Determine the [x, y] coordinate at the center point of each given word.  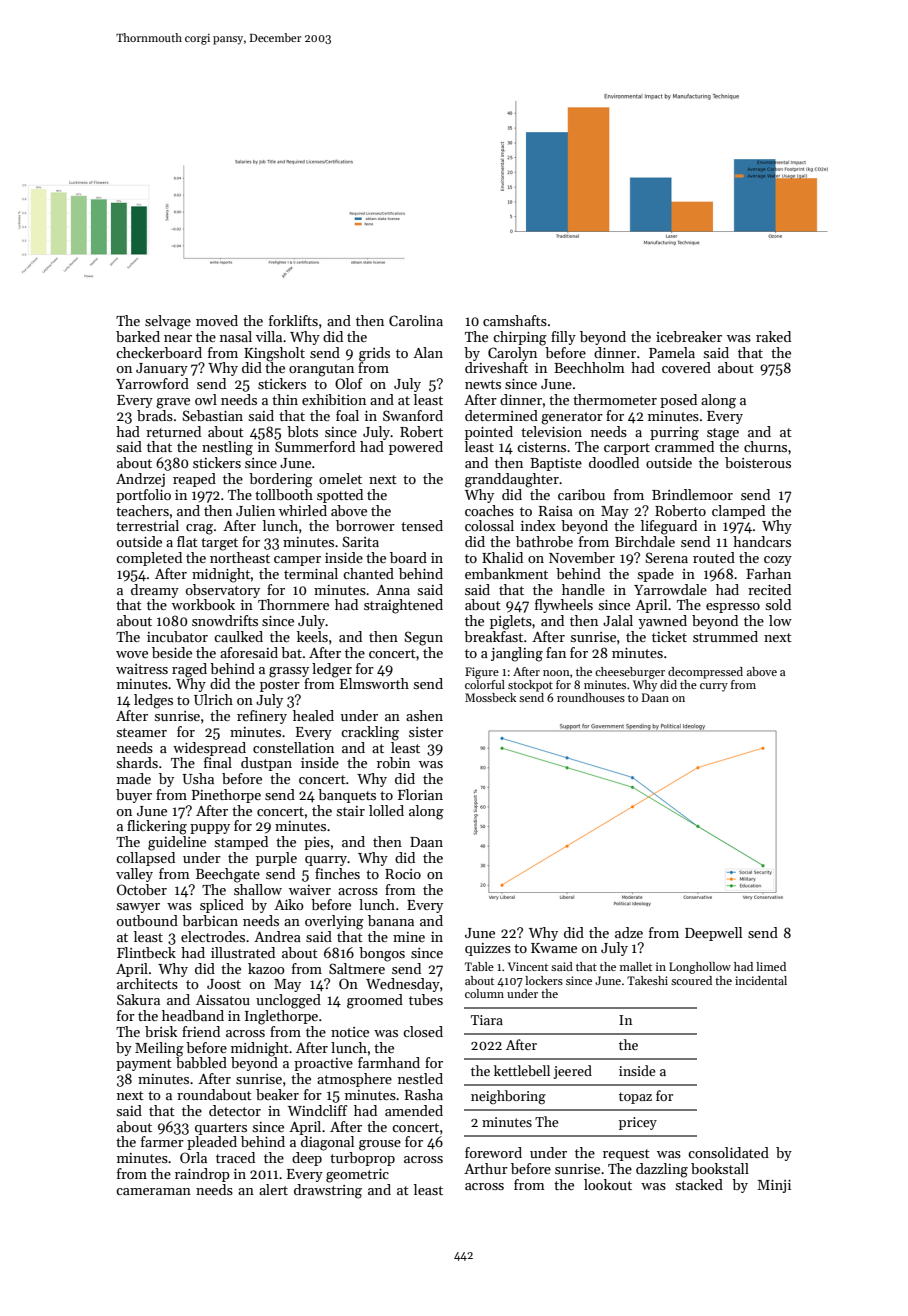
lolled [386, 810]
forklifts [293, 320]
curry [714, 687]
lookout [608, 1184]
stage [723, 434]
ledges [153, 701]
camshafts [515, 320]
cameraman [153, 1191]
